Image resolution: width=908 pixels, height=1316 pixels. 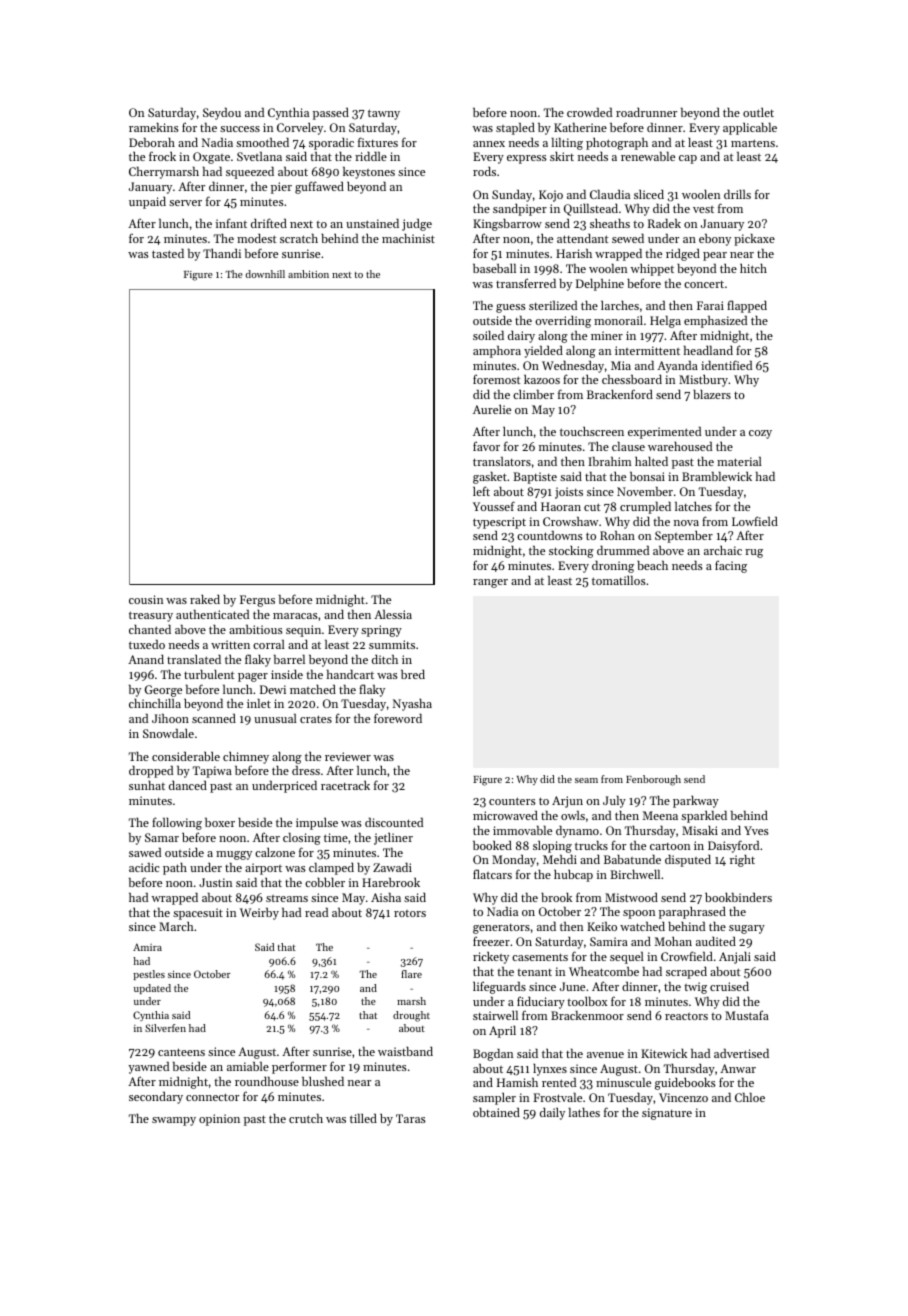 What do you see at coordinates (512, 801) in the document?
I see `counters` at bounding box center [512, 801].
